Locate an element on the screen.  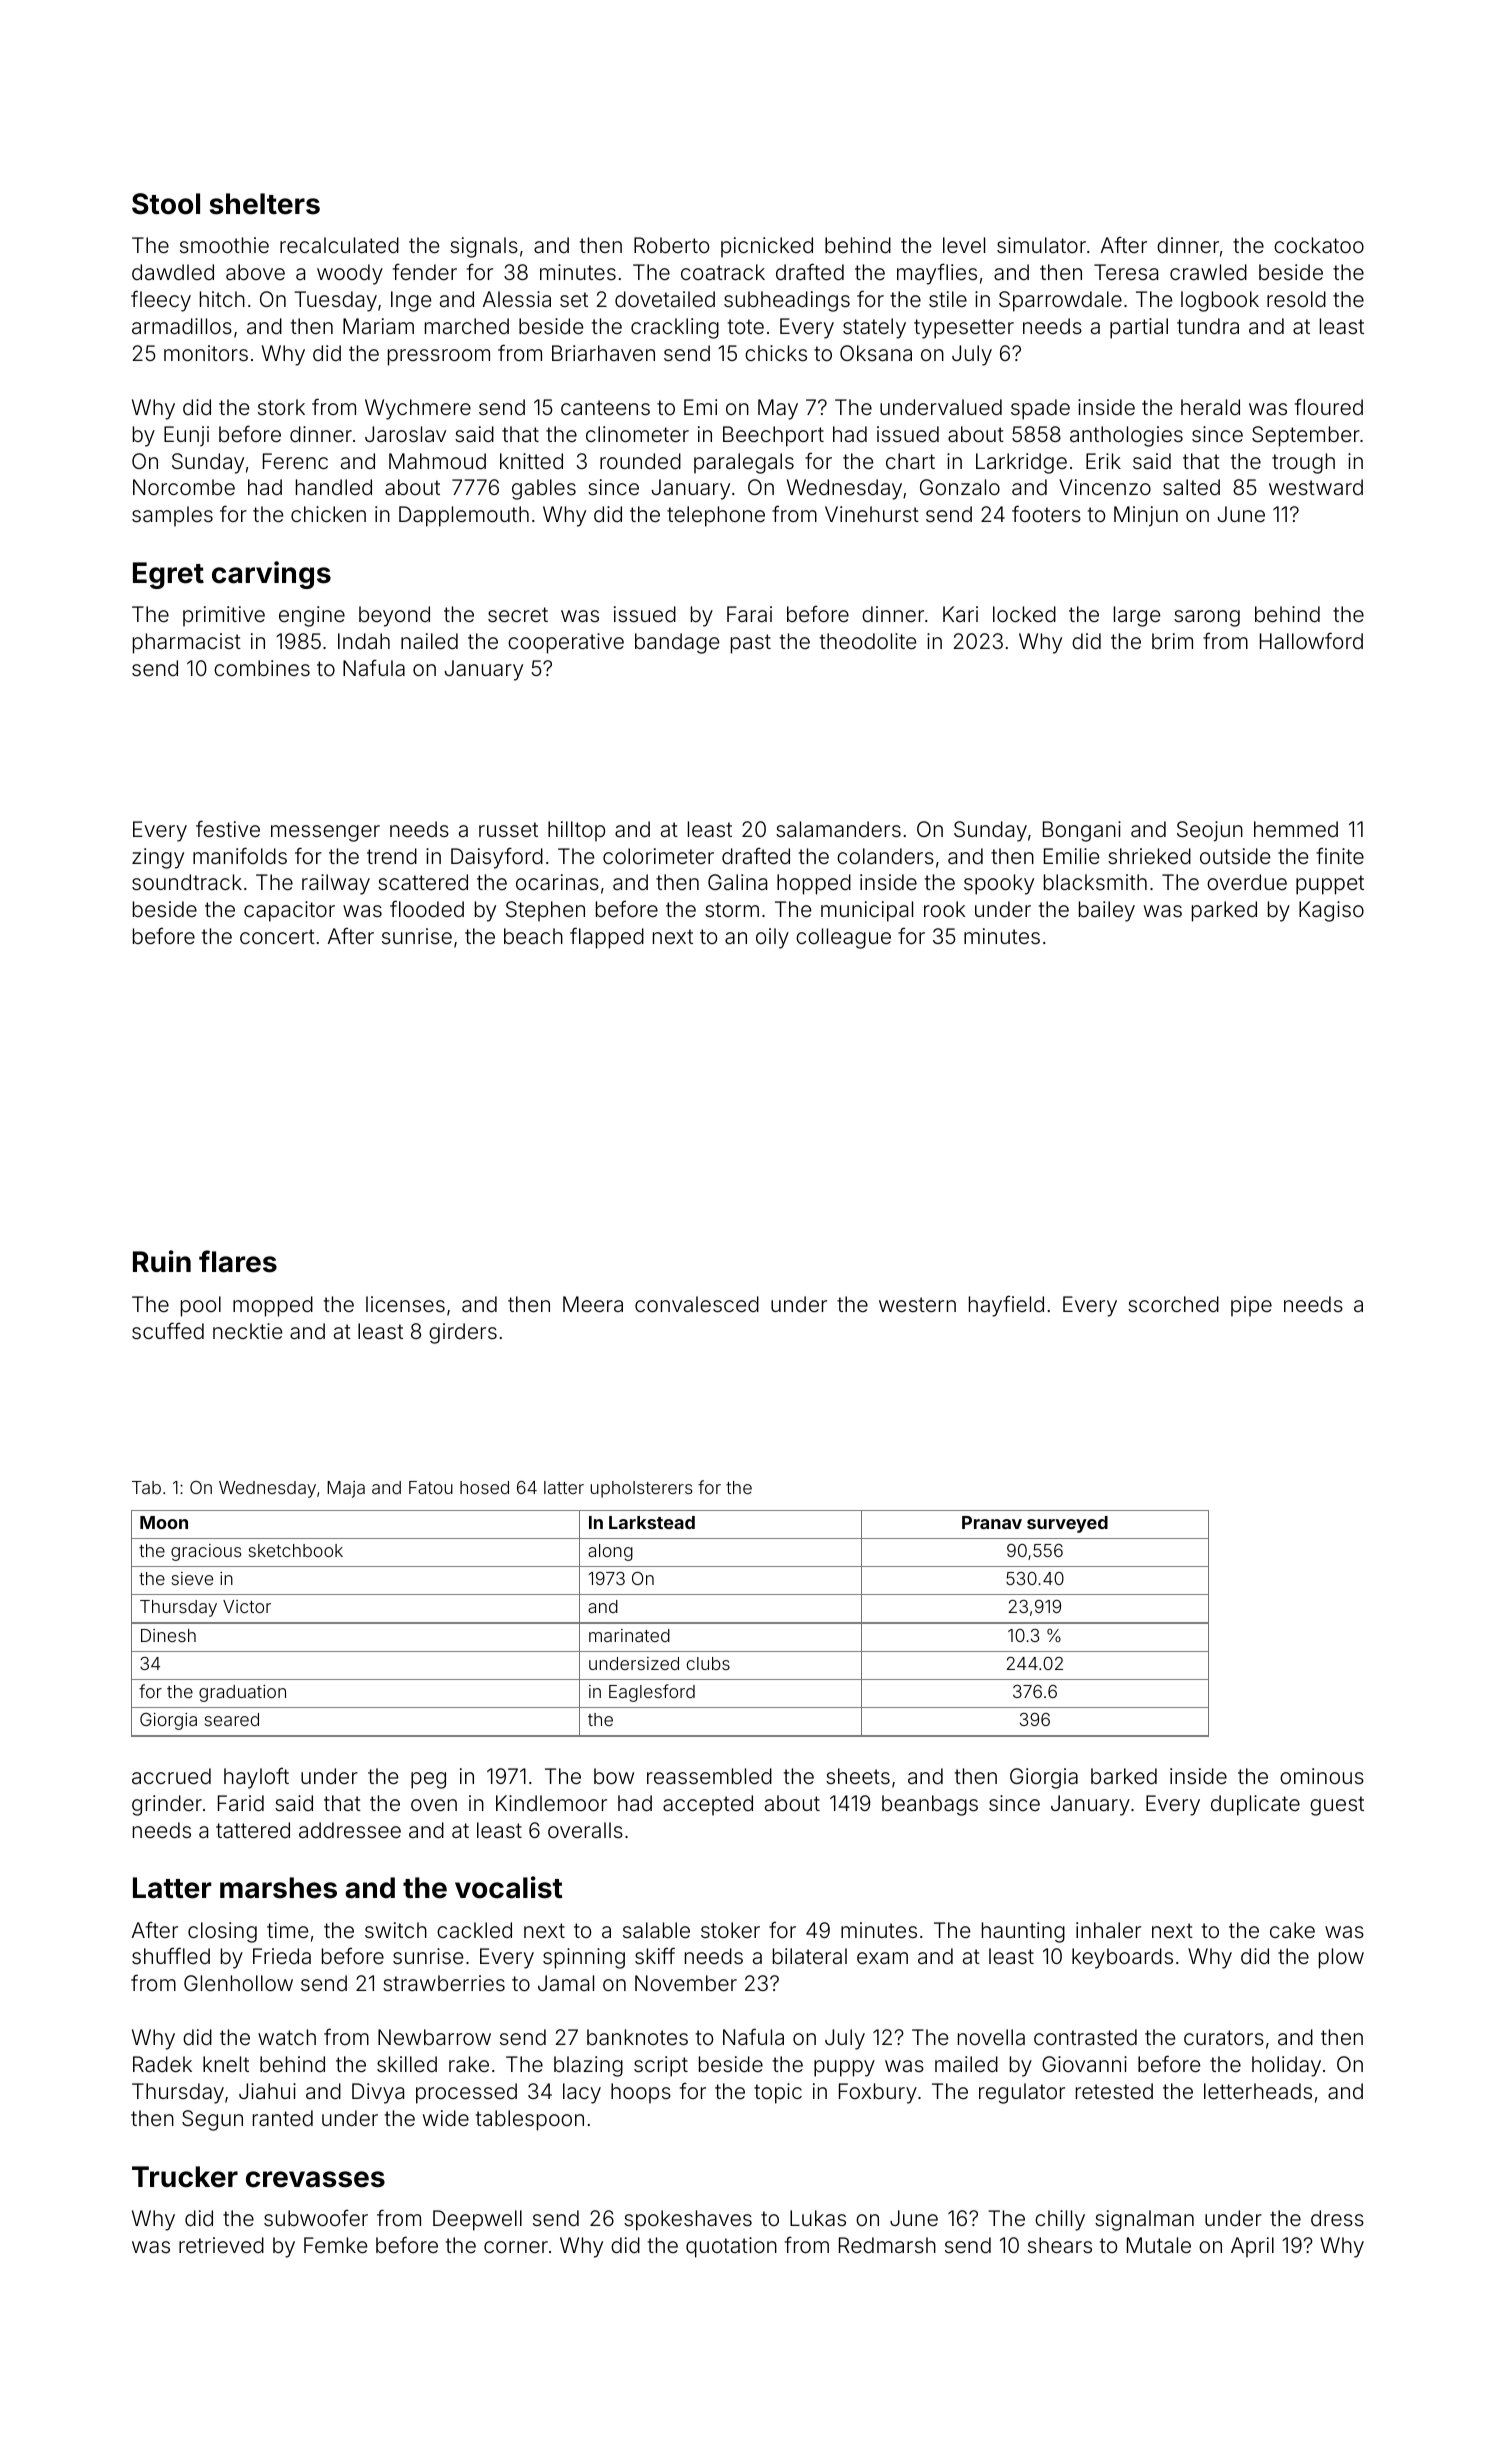
simulator is located at coordinates (1041, 245).
